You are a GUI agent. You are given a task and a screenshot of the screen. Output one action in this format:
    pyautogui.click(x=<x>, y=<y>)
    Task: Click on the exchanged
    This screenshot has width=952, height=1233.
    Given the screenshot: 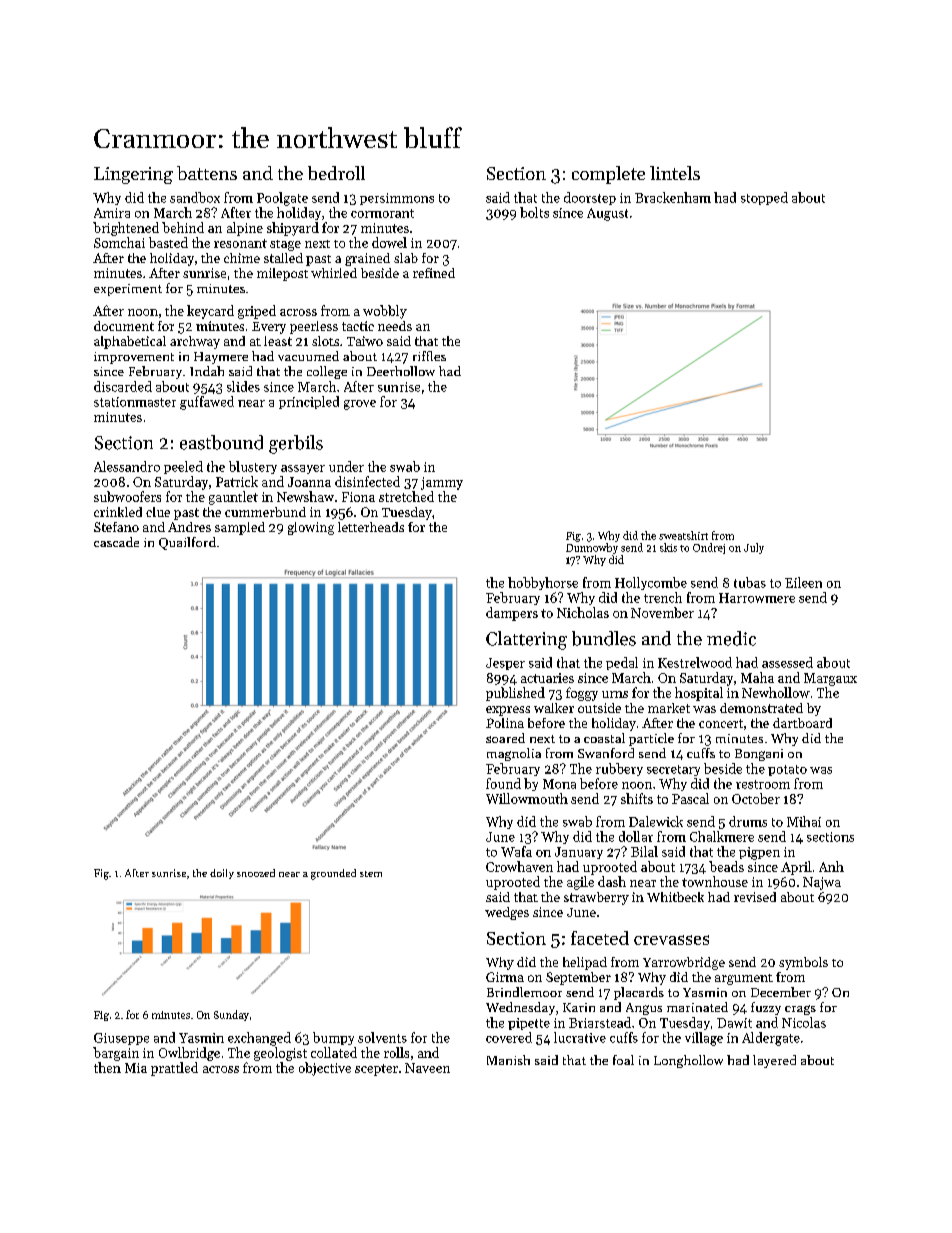 What is the action you would take?
    pyautogui.click(x=259, y=1039)
